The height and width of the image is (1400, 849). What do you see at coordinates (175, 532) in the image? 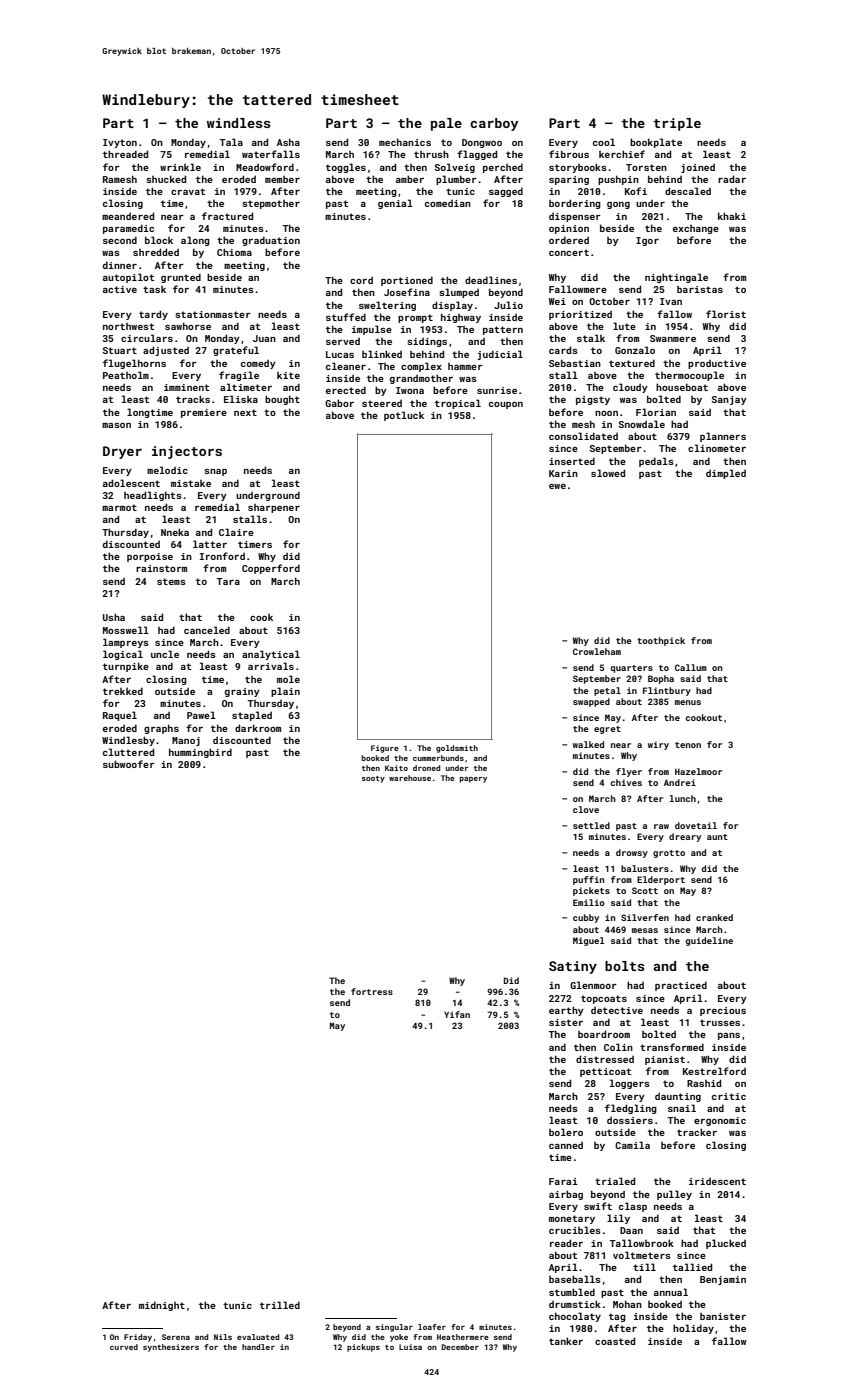
I see `Nneka` at bounding box center [175, 532].
